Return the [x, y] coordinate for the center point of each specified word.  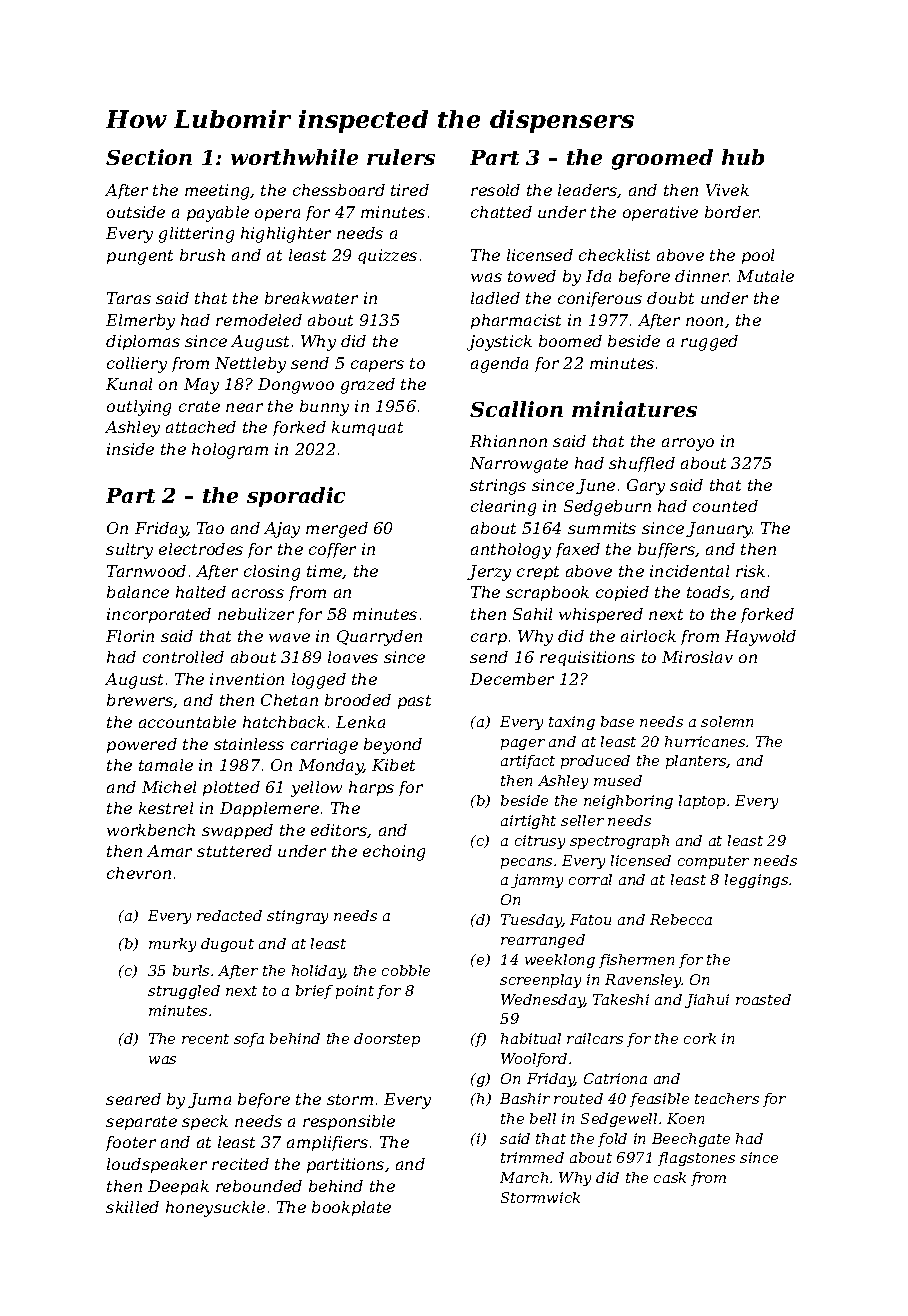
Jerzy [489, 573]
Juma [209, 1100]
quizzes [387, 256]
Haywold [760, 638]
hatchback [284, 722]
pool [758, 256]
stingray [297, 917]
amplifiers [327, 1143]
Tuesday [531, 921]
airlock [648, 636]
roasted [763, 999]
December [512, 679]
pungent [140, 257]
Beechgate [691, 1140]
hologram [230, 451]
